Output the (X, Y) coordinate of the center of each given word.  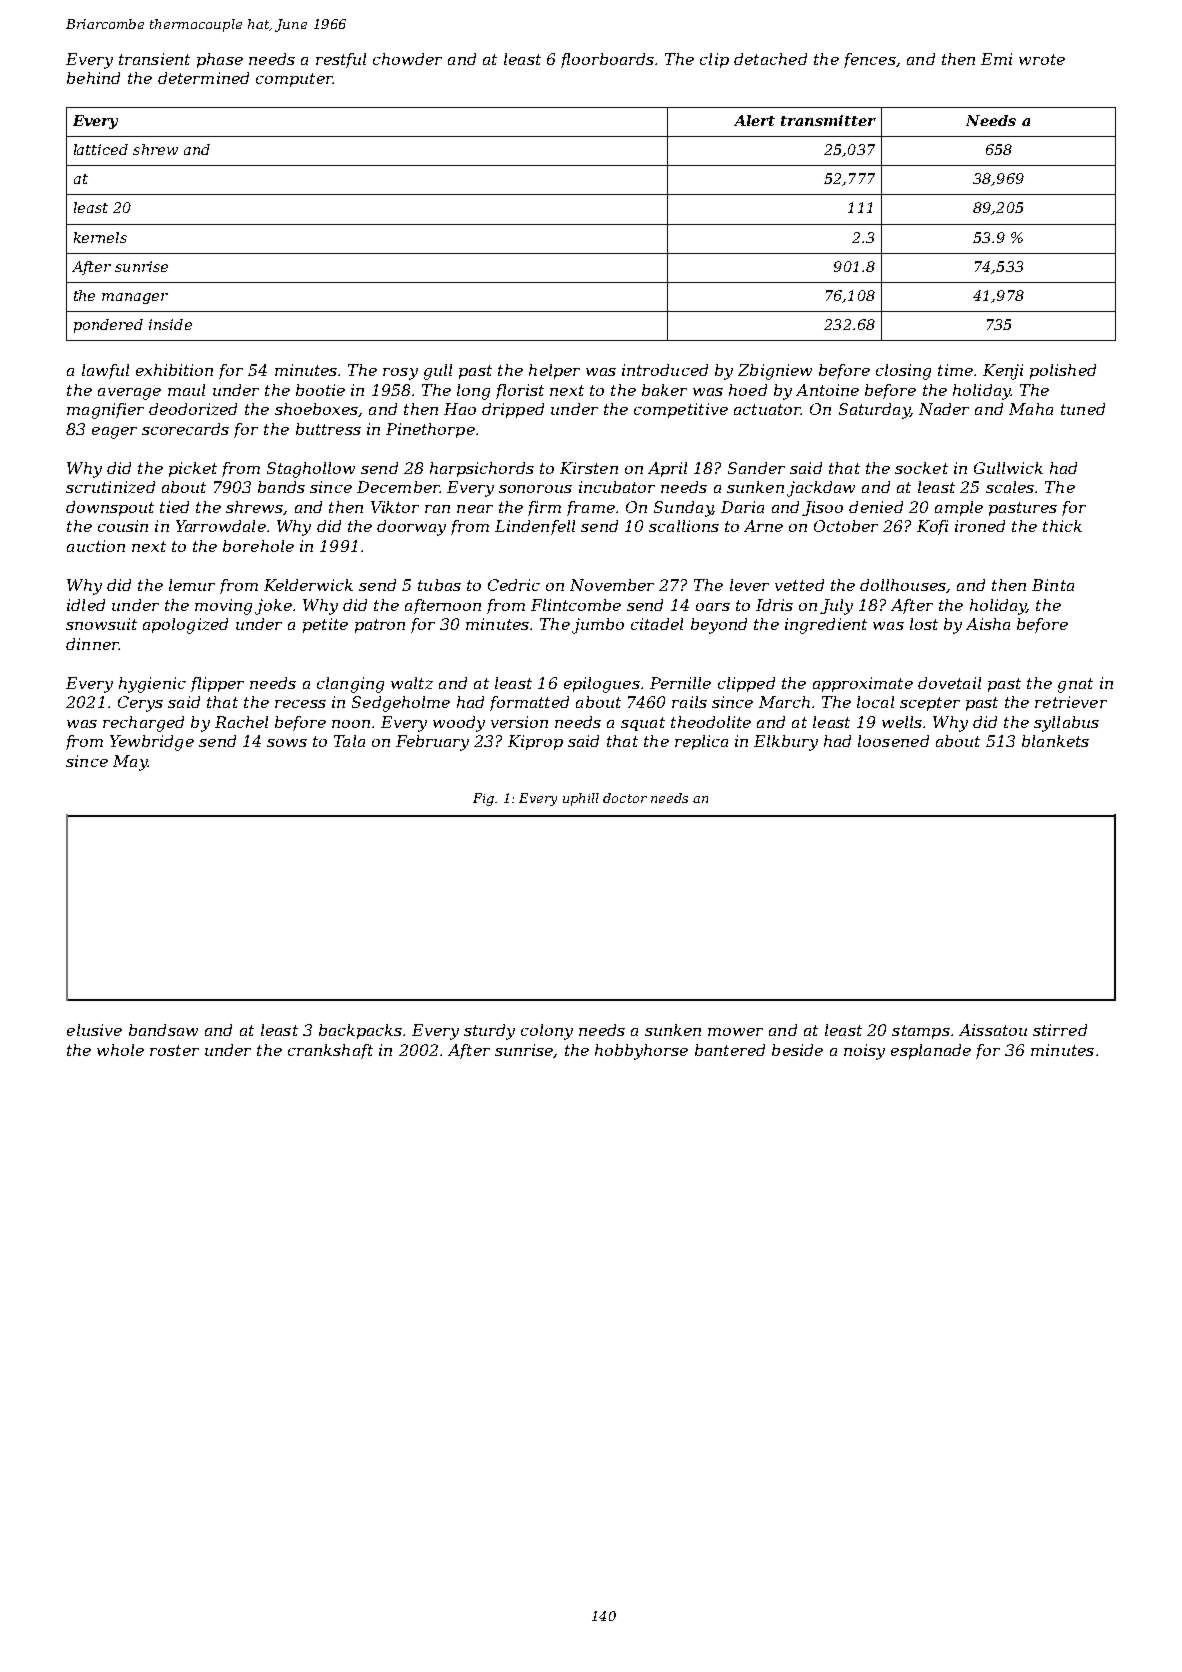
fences (870, 60)
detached (770, 59)
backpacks (360, 1031)
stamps (921, 1032)
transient (154, 59)
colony (547, 1032)
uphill (581, 799)
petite (325, 625)
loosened (893, 741)
